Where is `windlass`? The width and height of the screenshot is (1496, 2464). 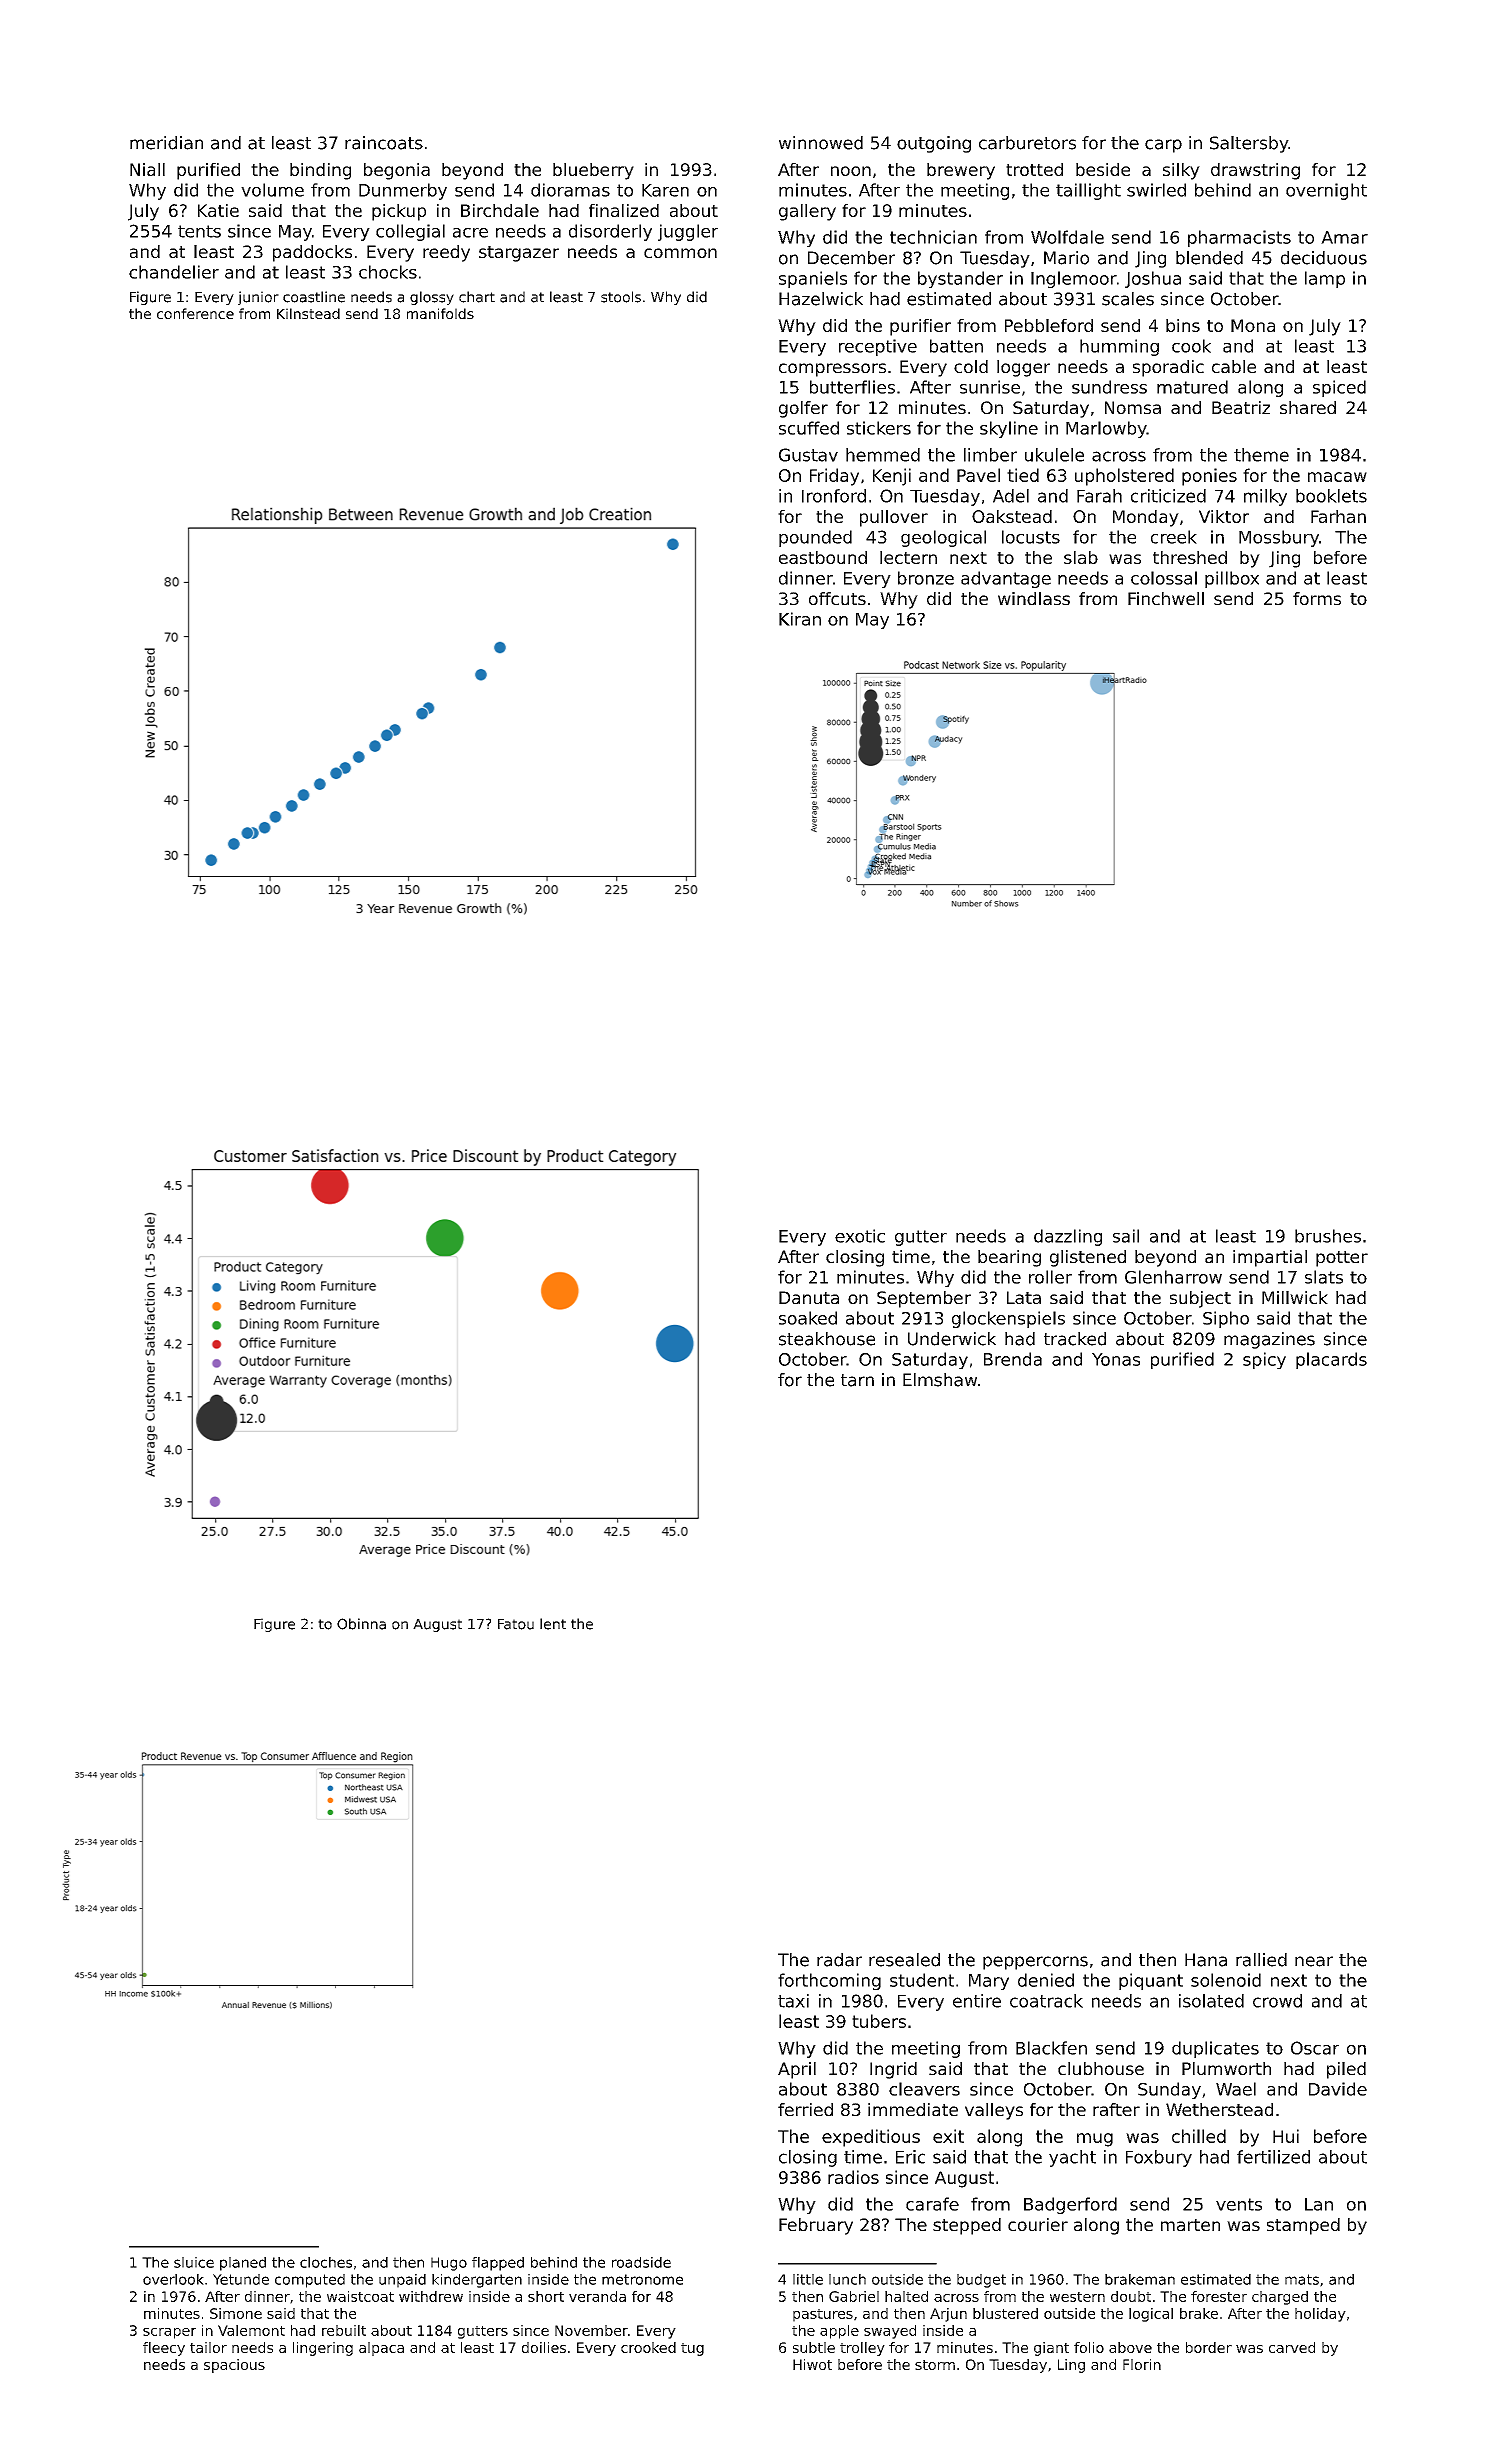
windlass is located at coordinates (1034, 598).
